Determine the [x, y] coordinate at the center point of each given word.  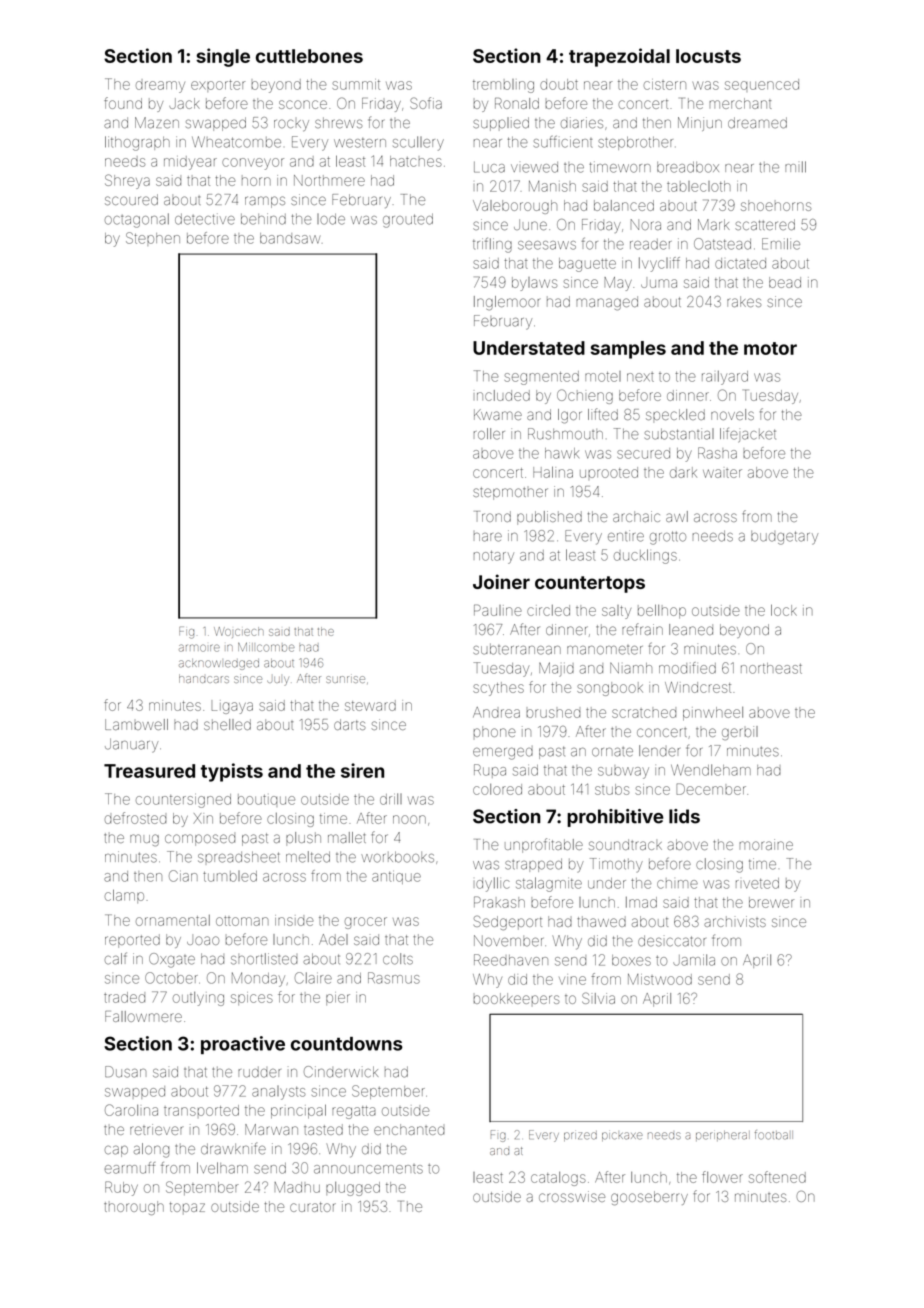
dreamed [757, 122]
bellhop [662, 612]
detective [205, 219]
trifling [492, 245]
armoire [199, 648]
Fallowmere [143, 1016]
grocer [366, 923]
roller [489, 434]
